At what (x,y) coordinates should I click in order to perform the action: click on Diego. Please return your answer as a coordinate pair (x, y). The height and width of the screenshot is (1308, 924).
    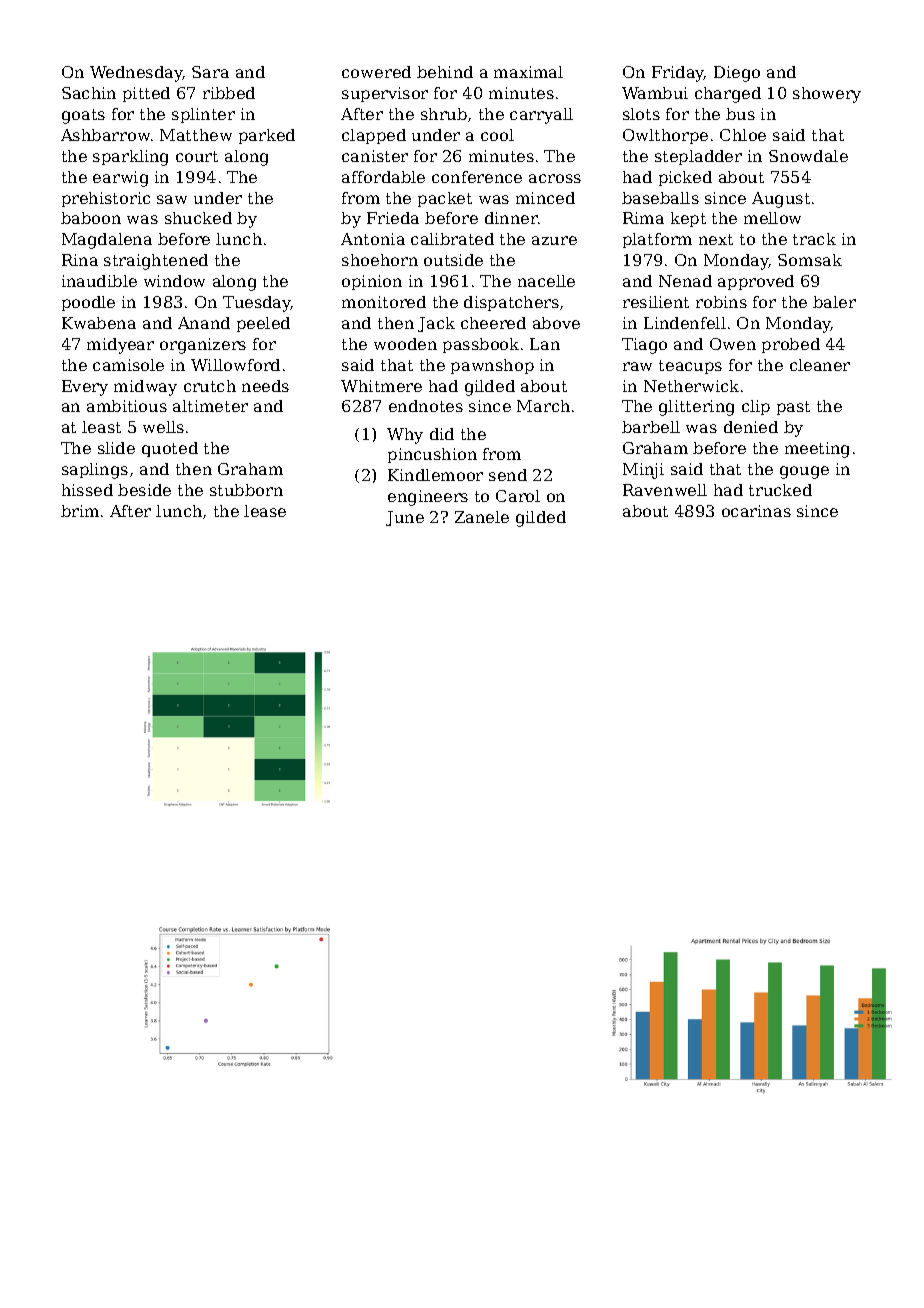
    Looking at the image, I should click on (737, 74).
